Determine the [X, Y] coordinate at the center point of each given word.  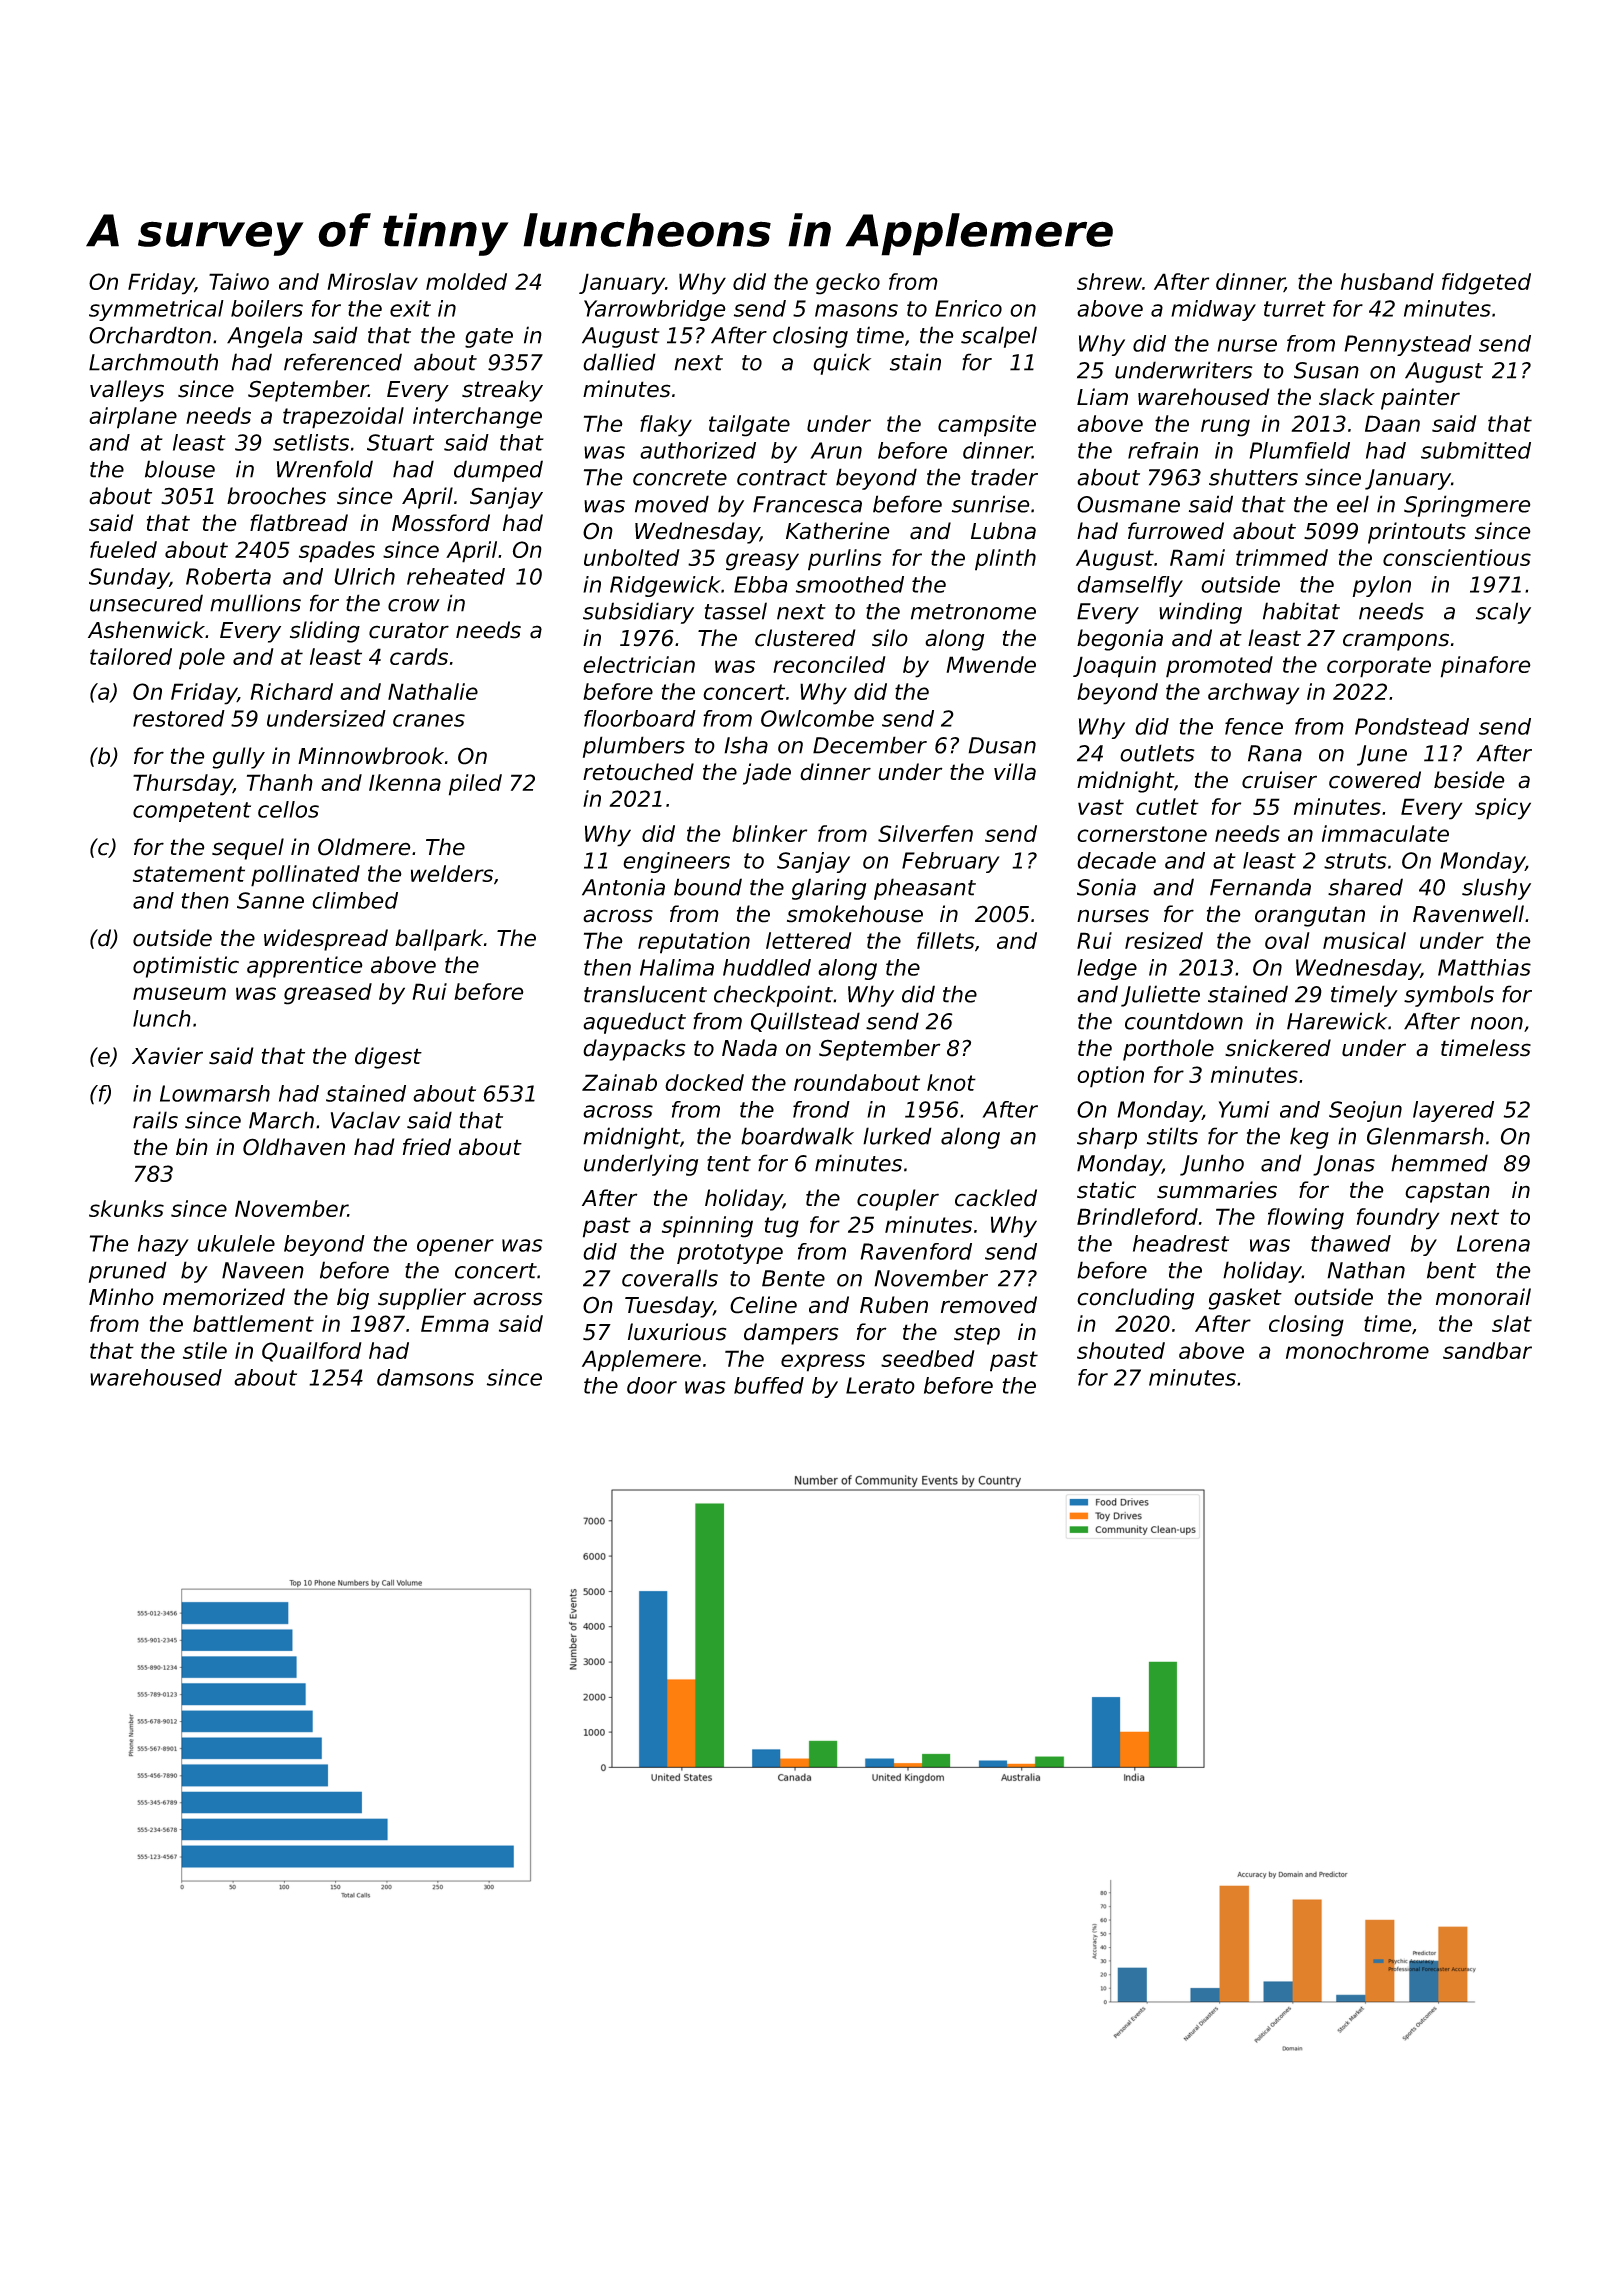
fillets [946, 940]
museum [179, 993]
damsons [425, 1377]
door [652, 1385]
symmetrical [156, 310]
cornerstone [1142, 834]
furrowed [1176, 531]
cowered [1375, 780]
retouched [638, 772]
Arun [836, 450]
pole [202, 659]
